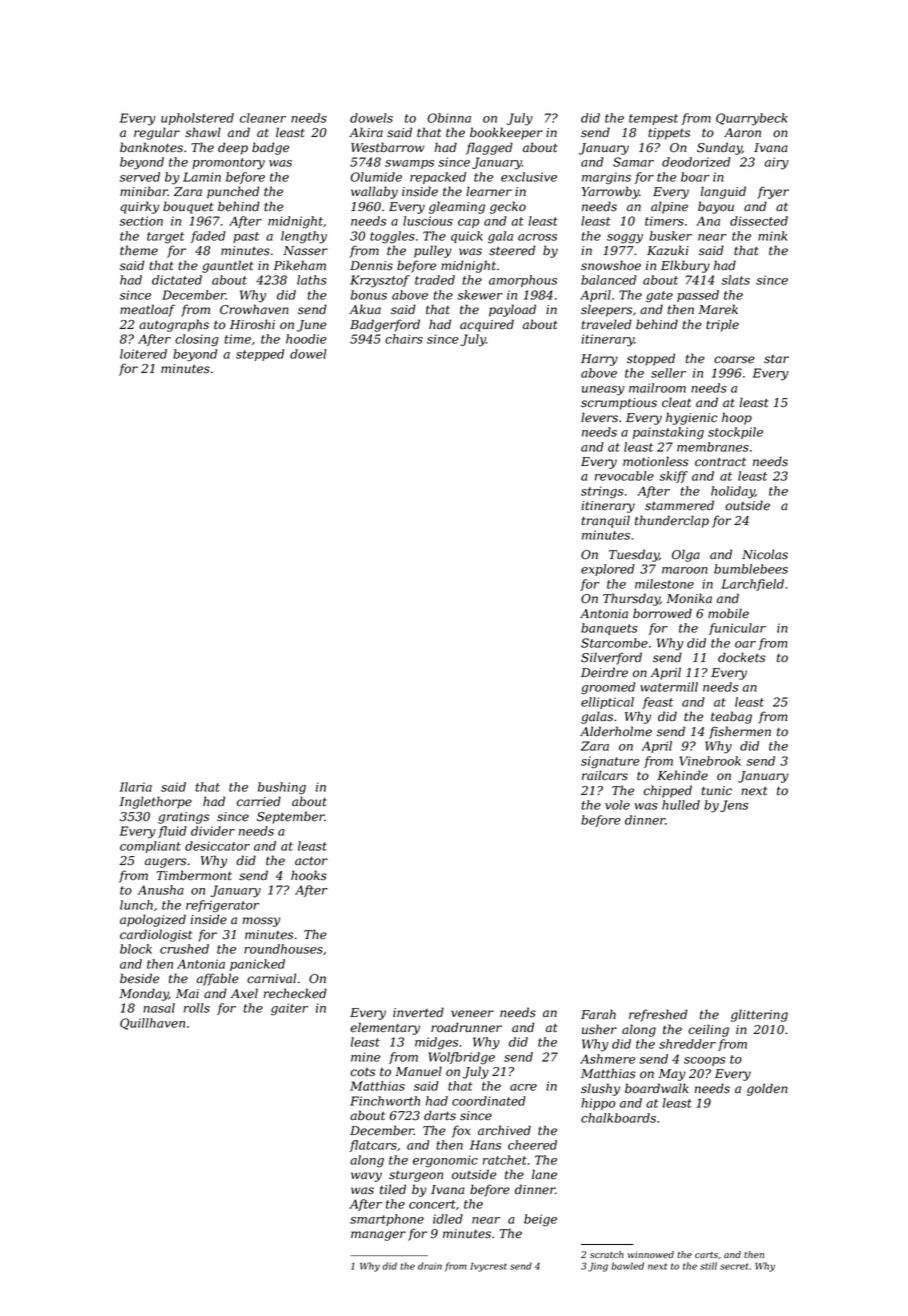 Image resolution: width=908 pixels, height=1316 pixels. I want to click on railcars, so click(605, 775).
